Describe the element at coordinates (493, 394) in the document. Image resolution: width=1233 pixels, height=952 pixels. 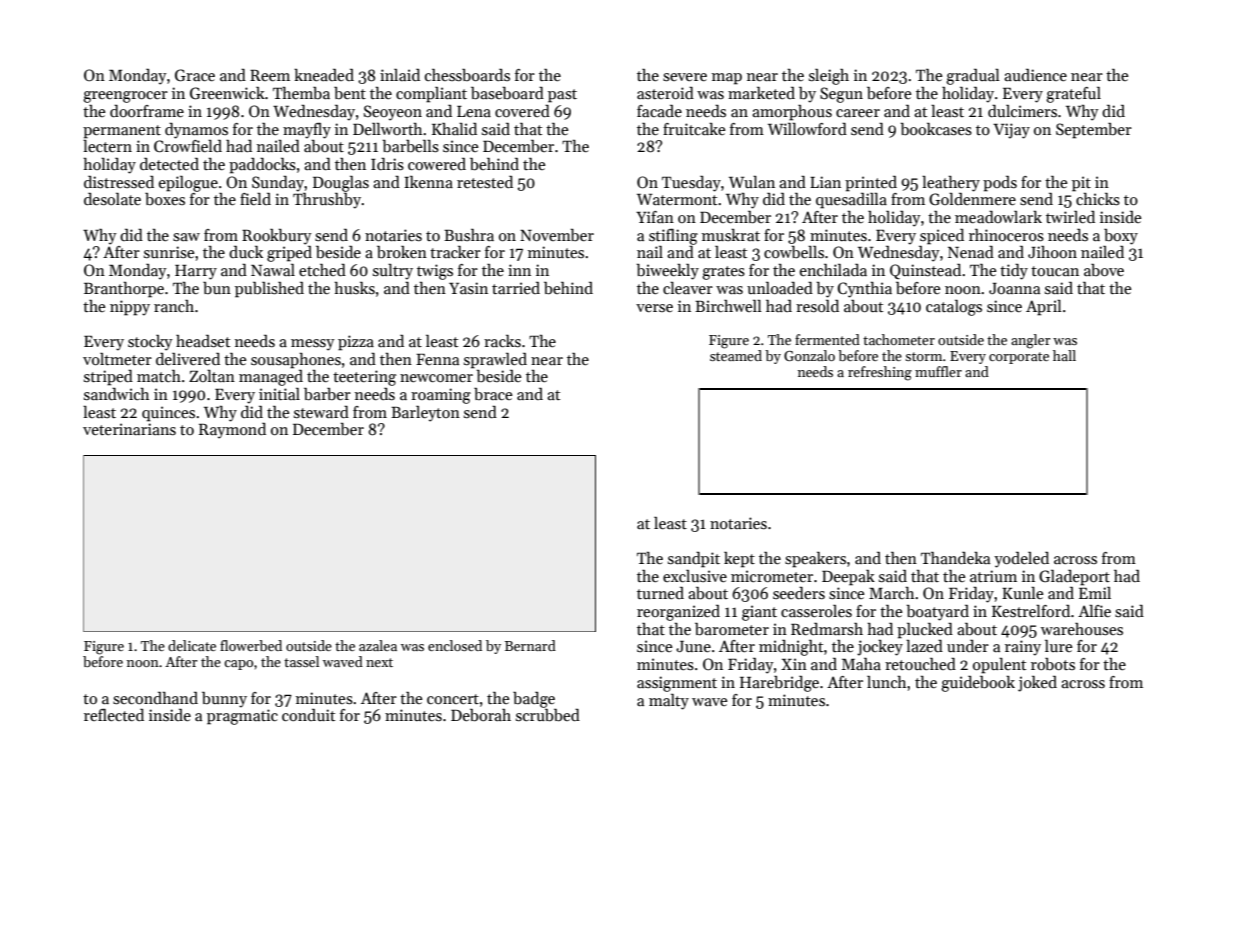
I see `brace` at that location.
